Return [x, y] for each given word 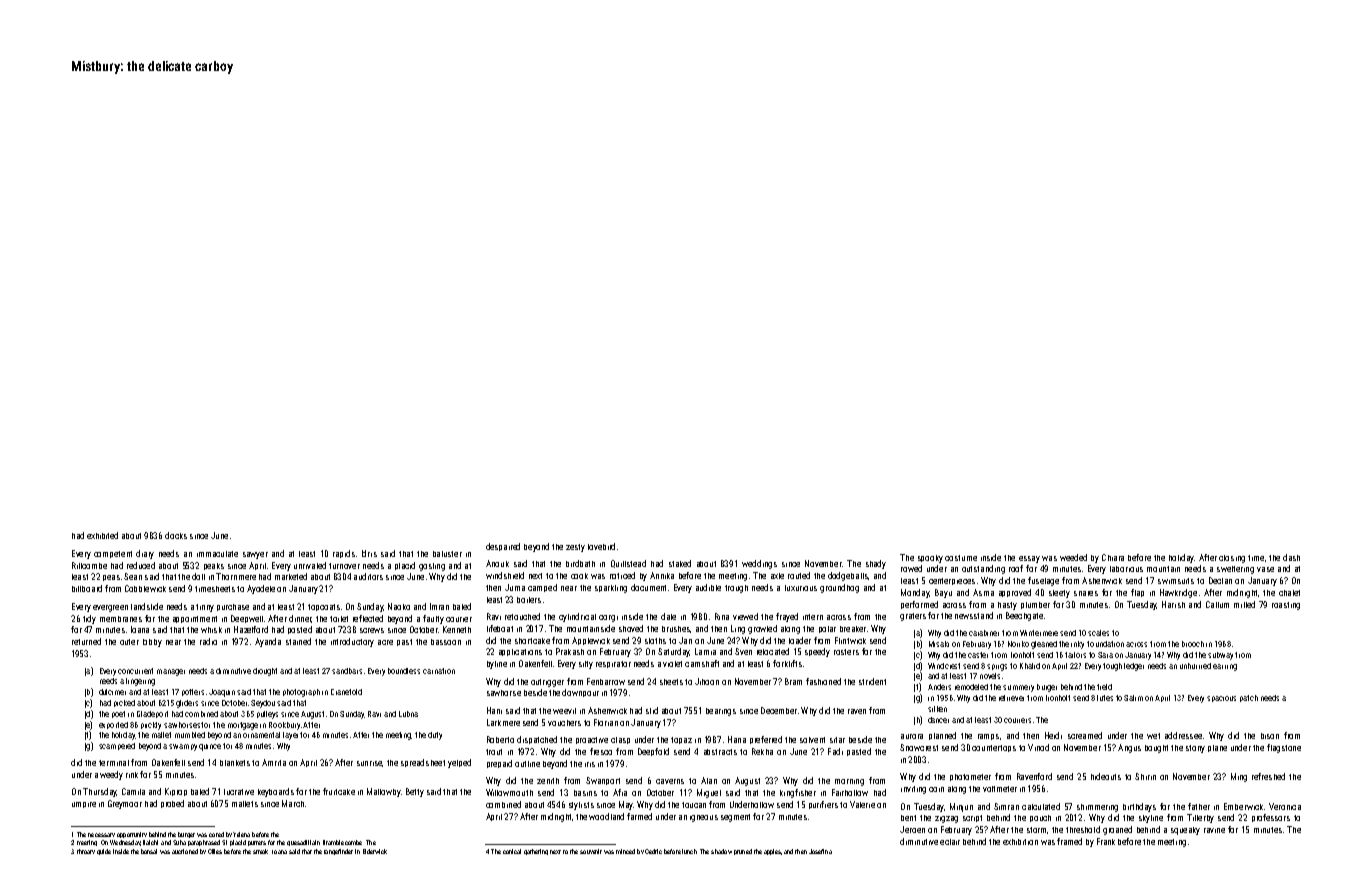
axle [777, 576]
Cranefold [346, 692]
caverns [670, 781]
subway [1220, 656]
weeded [1073, 557]
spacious [1221, 699]
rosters [846, 652]
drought [265, 672]
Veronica [1285, 806]
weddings [759, 564]
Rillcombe [89, 565]
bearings [721, 712]
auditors [368, 576]
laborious [1126, 569]
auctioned [185, 851]
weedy [111, 775]
